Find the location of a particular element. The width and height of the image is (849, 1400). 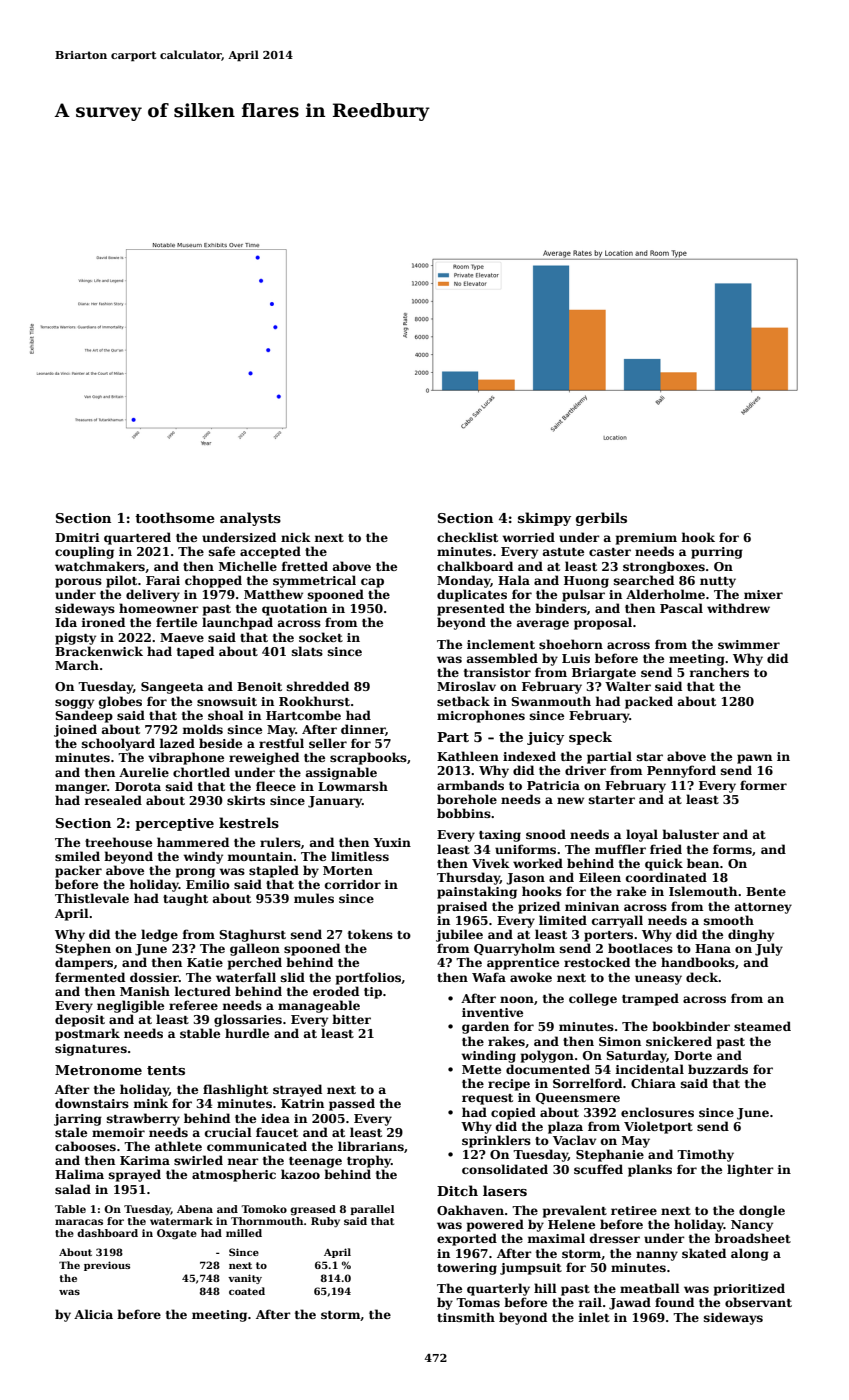

Briargate is located at coordinates (604, 674).
